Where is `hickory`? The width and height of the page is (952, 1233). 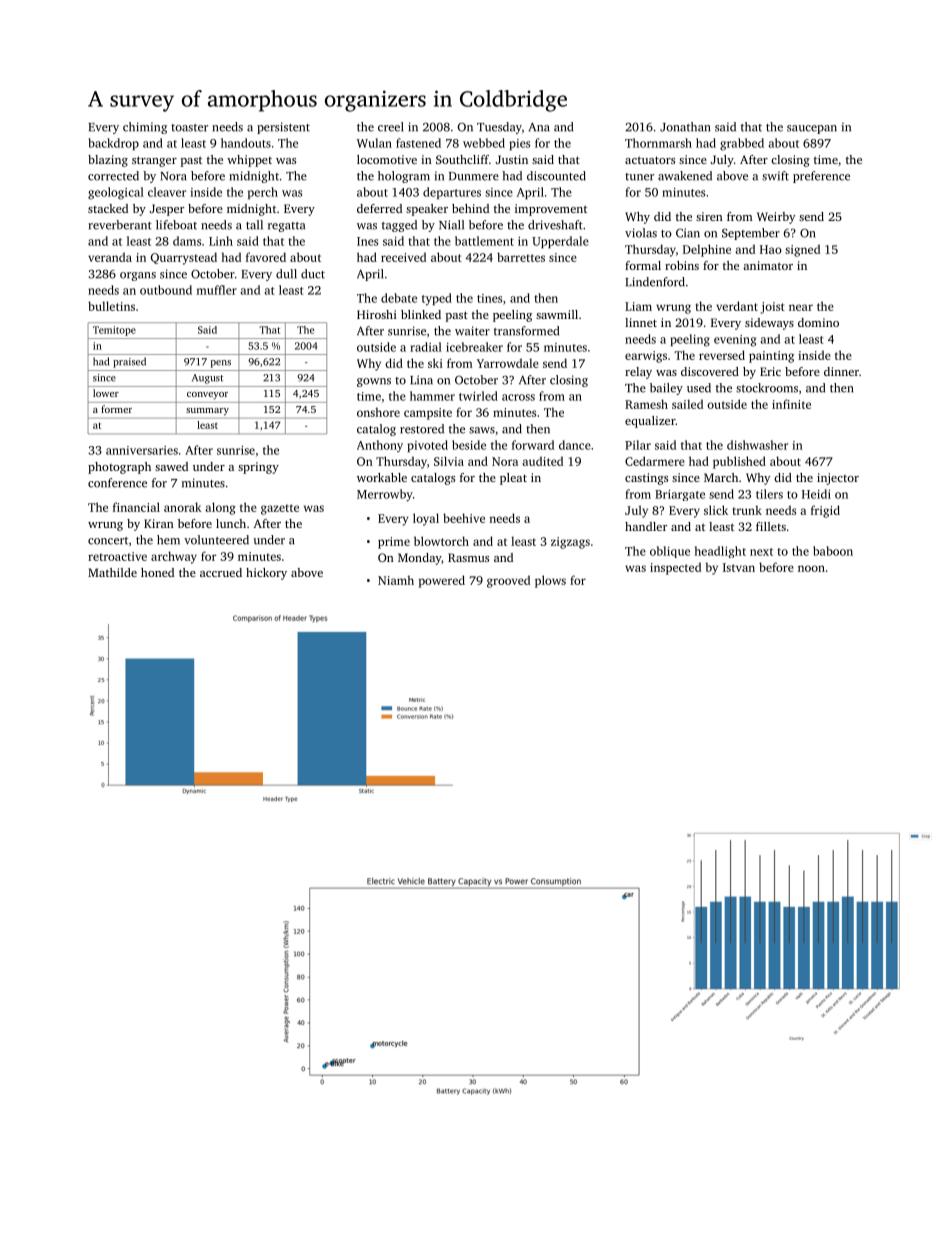
hickory is located at coordinates (266, 574).
